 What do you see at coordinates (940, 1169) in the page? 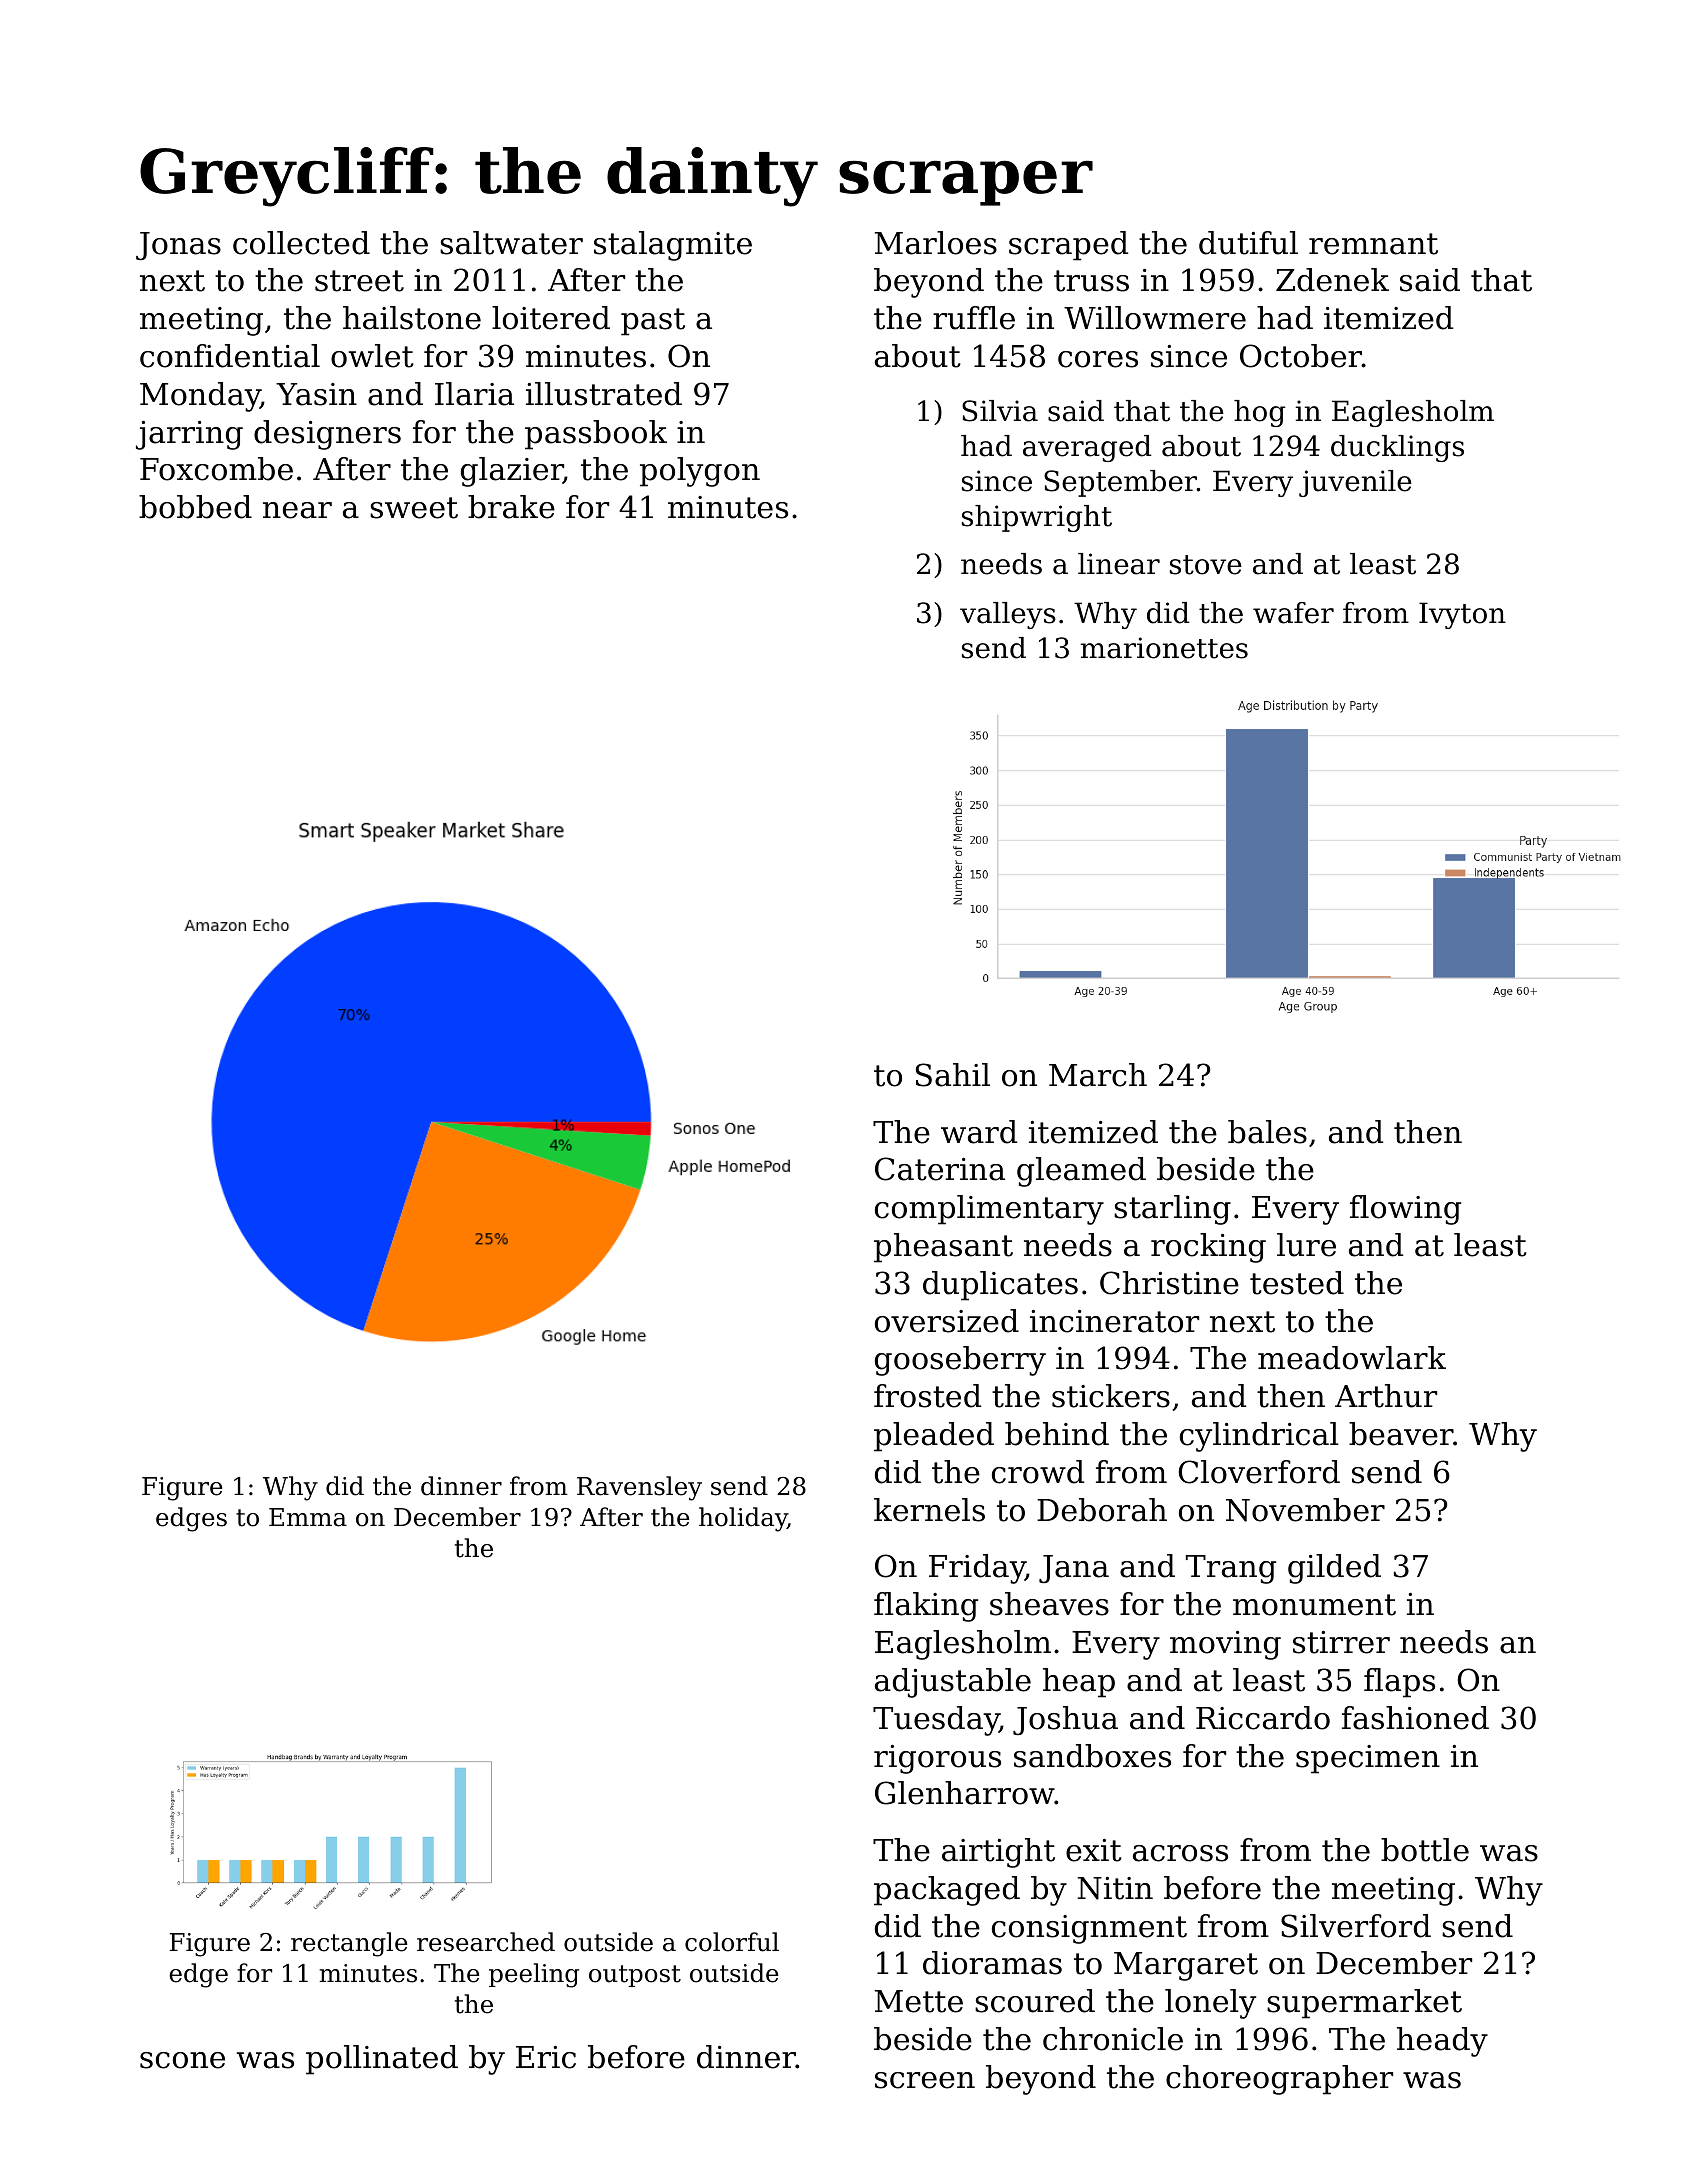
I see `Caterina` at bounding box center [940, 1169].
